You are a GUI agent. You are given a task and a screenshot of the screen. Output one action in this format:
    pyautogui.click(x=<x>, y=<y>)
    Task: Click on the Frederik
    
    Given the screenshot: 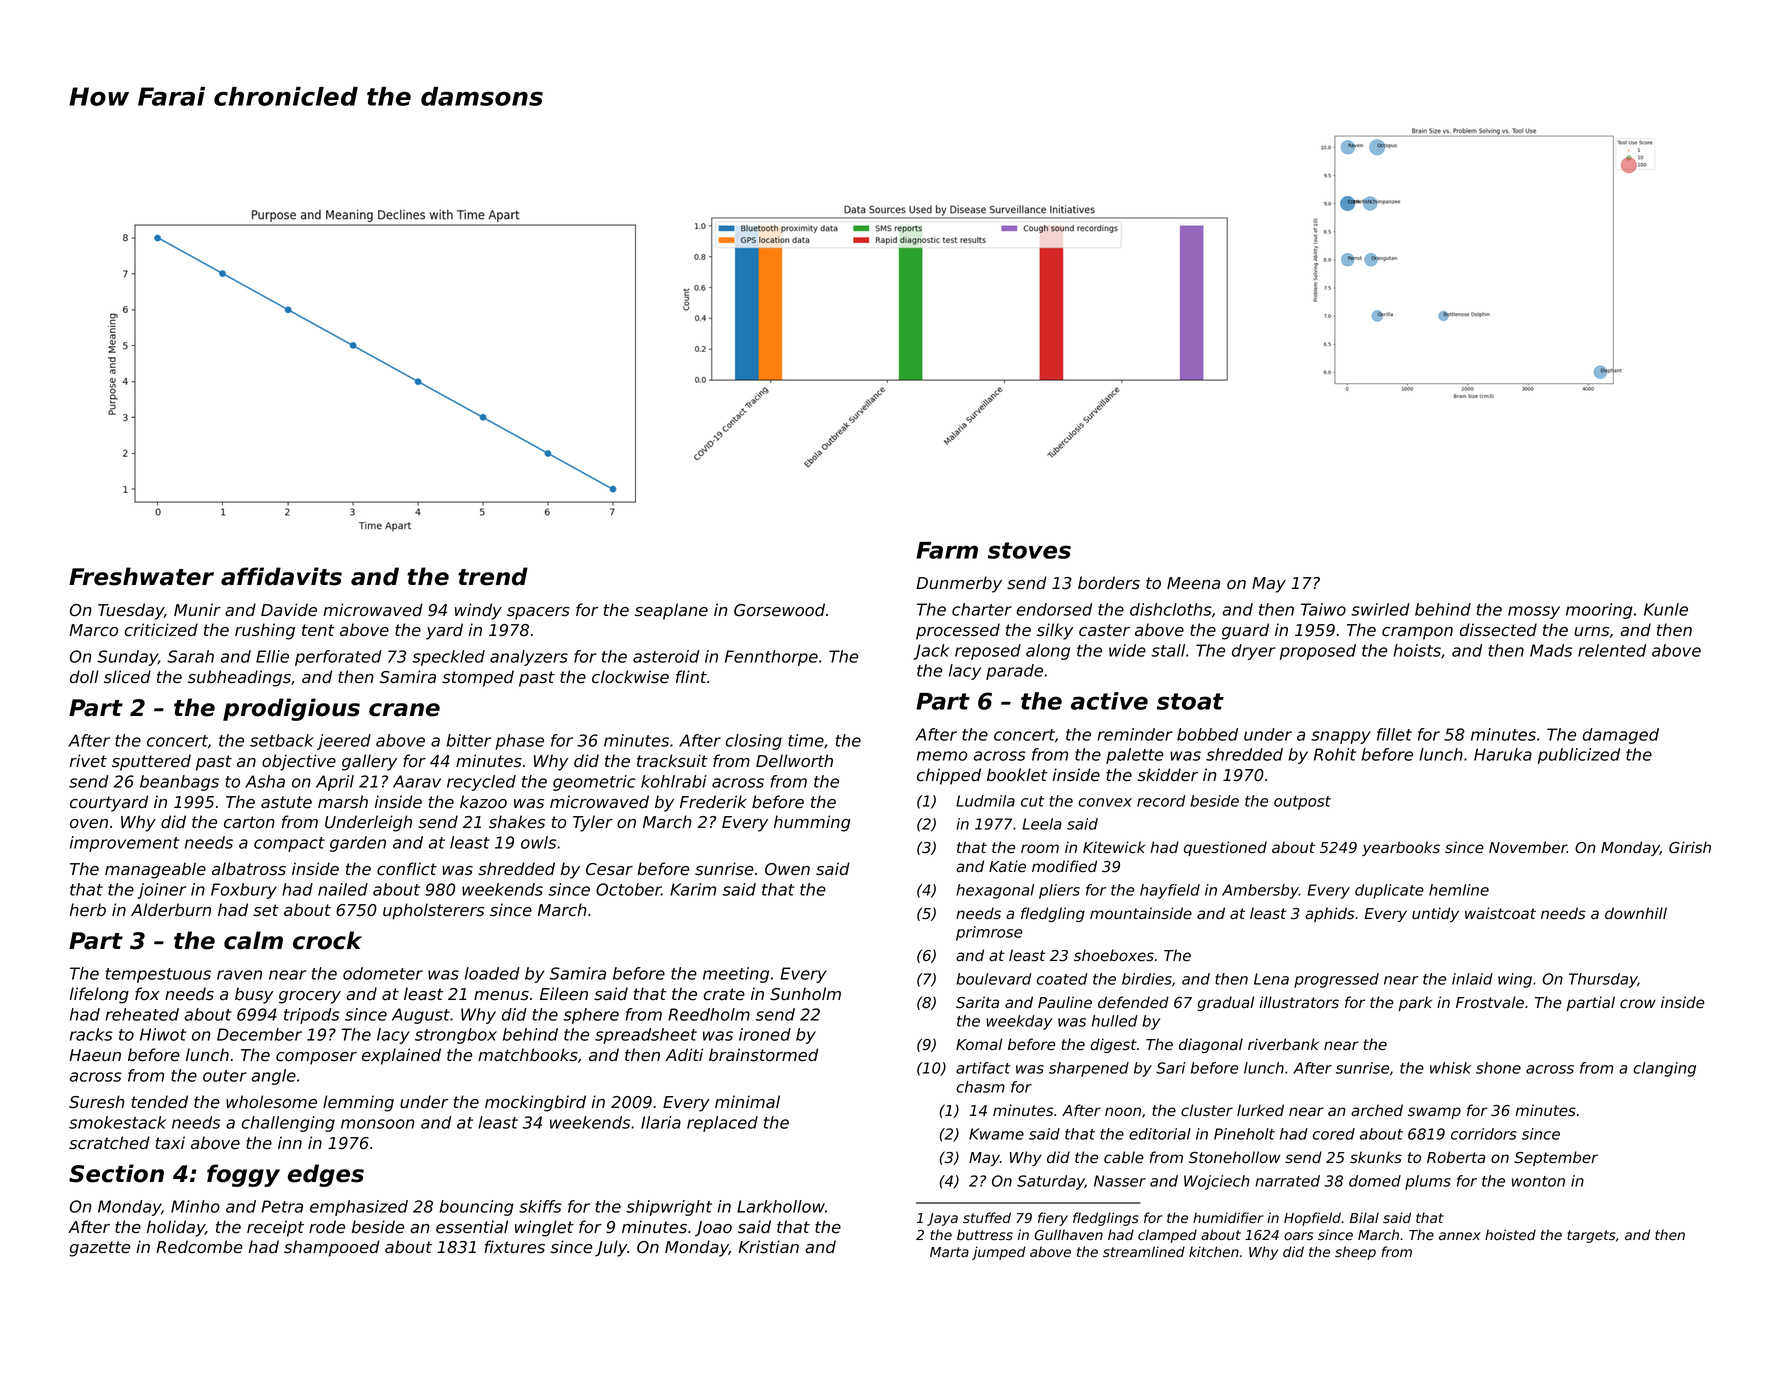 What is the action you would take?
    pyautogui.click(x=713, y=802)
